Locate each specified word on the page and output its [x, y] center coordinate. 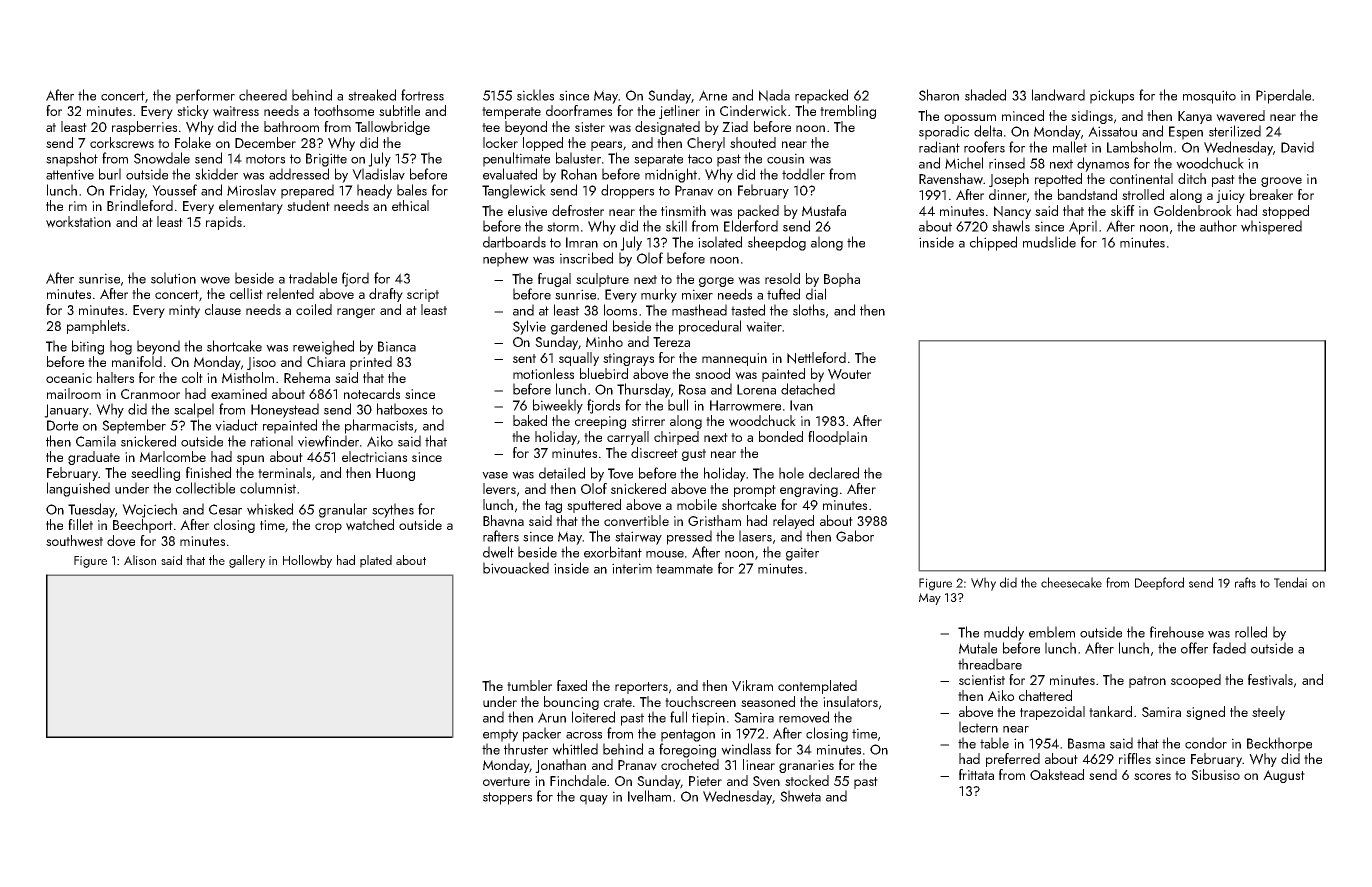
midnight [671, 175]
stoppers [507, 798]
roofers [984, 147]
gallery [247, 561]
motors [265, 159]
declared [834, 473]
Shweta [800, 796]
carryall [628, 438]
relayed [793, 522]
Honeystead [285, 410]
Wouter [849, 374]
